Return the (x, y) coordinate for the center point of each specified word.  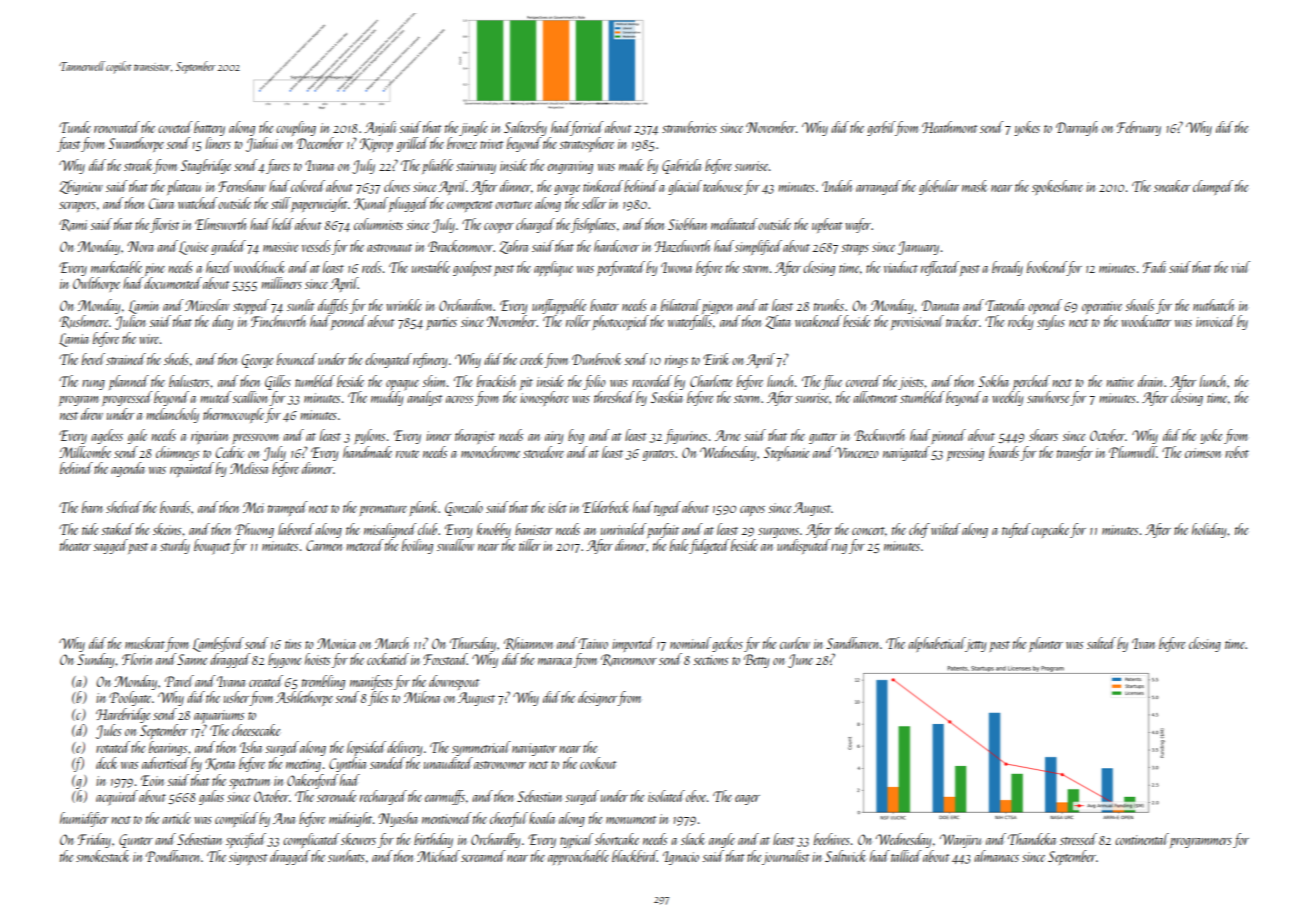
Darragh (1076, 128)
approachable (578, 857)
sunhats (346, 856)
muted (216, 397)
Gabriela (681, 166)
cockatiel (388, 659)
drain (1150, 381)
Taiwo (593, 643)
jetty (976, 645)
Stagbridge (206, 166)
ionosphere (544, 398)
